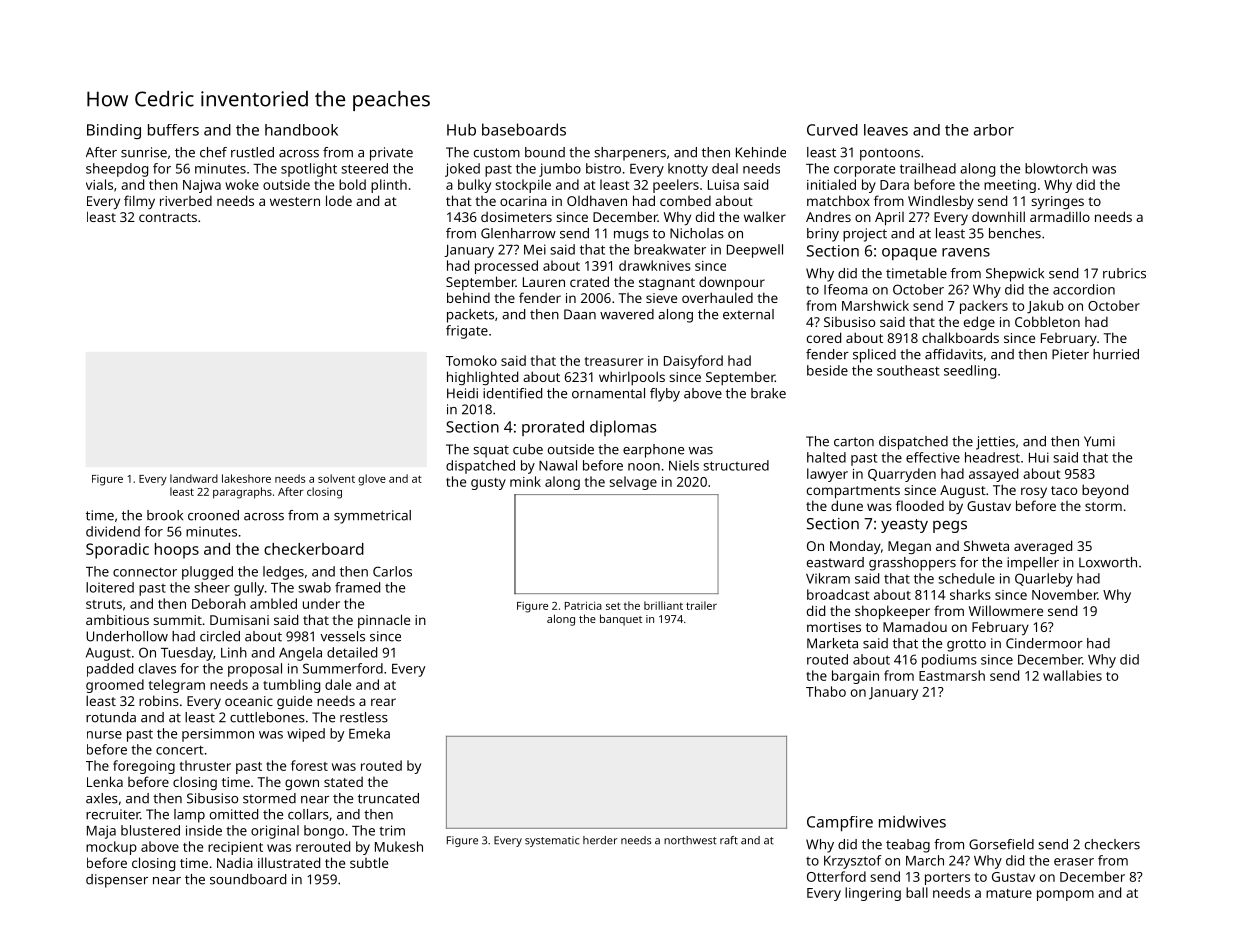 Image resolution: width=1233 pixels, height=952 pixels. I want to click on baseboards, so click(524, 129).
